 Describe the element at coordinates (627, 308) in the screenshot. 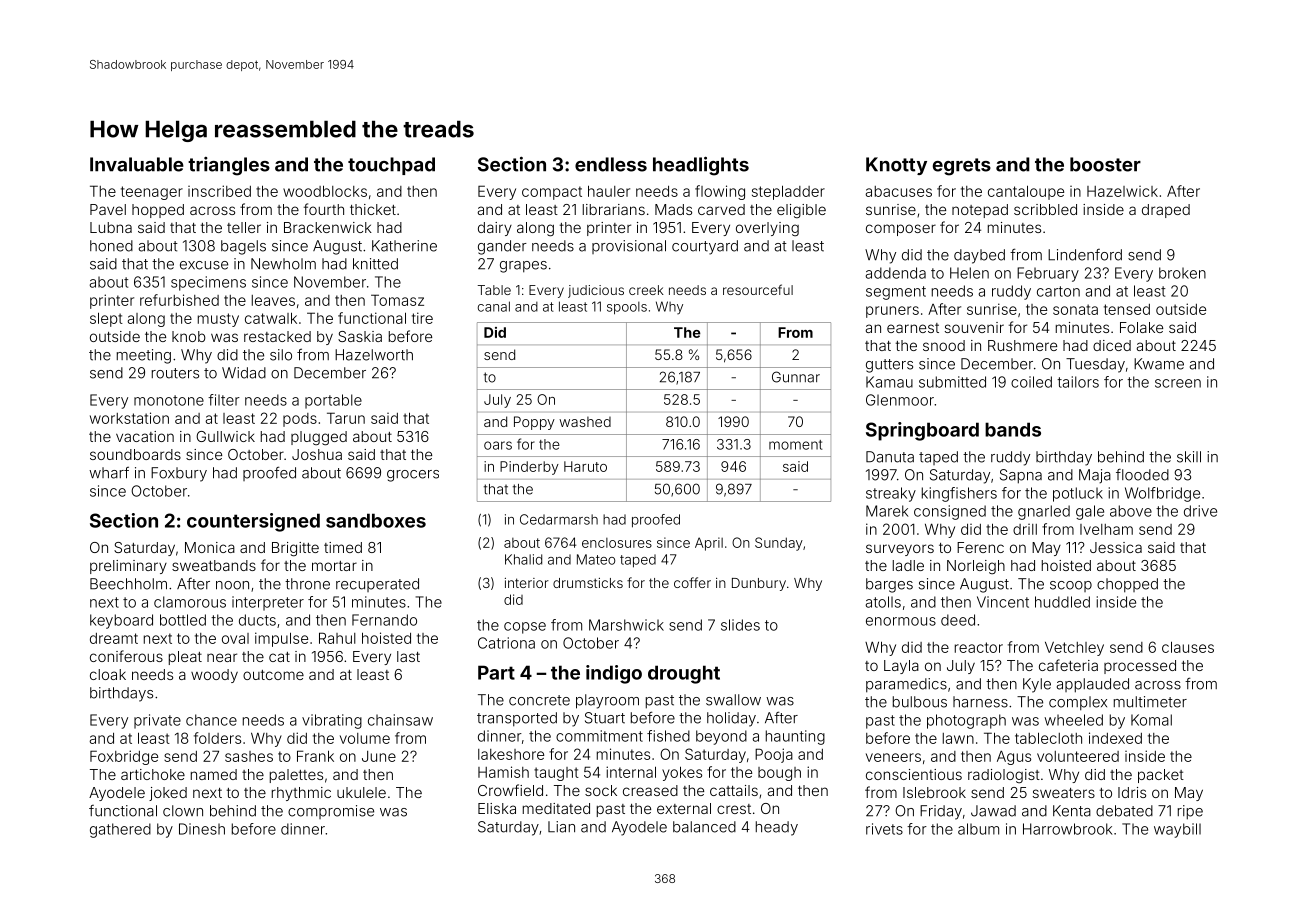

I see `spools` at that location.
